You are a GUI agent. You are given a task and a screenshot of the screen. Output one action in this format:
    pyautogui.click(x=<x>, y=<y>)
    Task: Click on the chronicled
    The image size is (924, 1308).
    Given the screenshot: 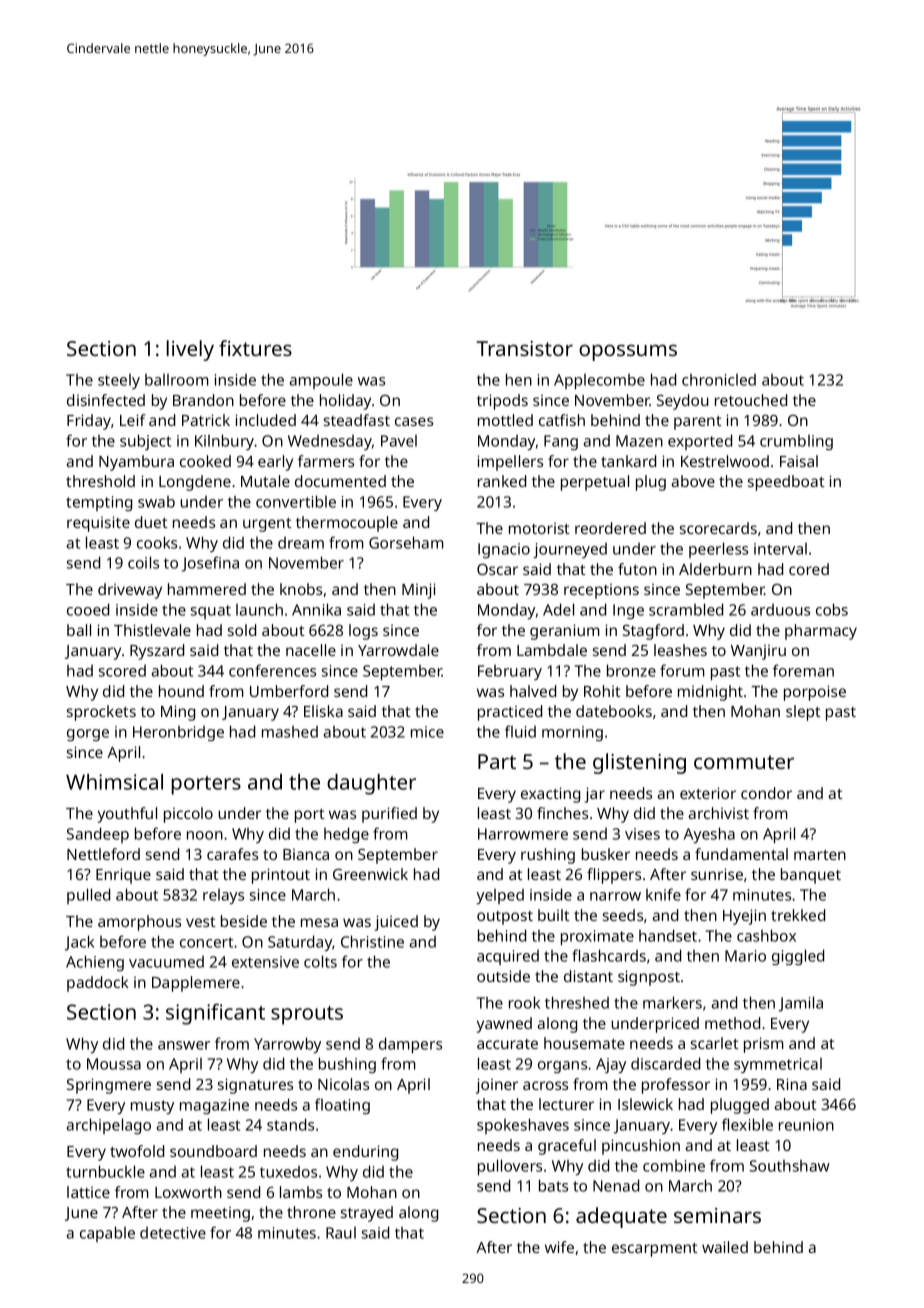 What is the action you would take?
    pyautogui.click(x=719, y=380)
